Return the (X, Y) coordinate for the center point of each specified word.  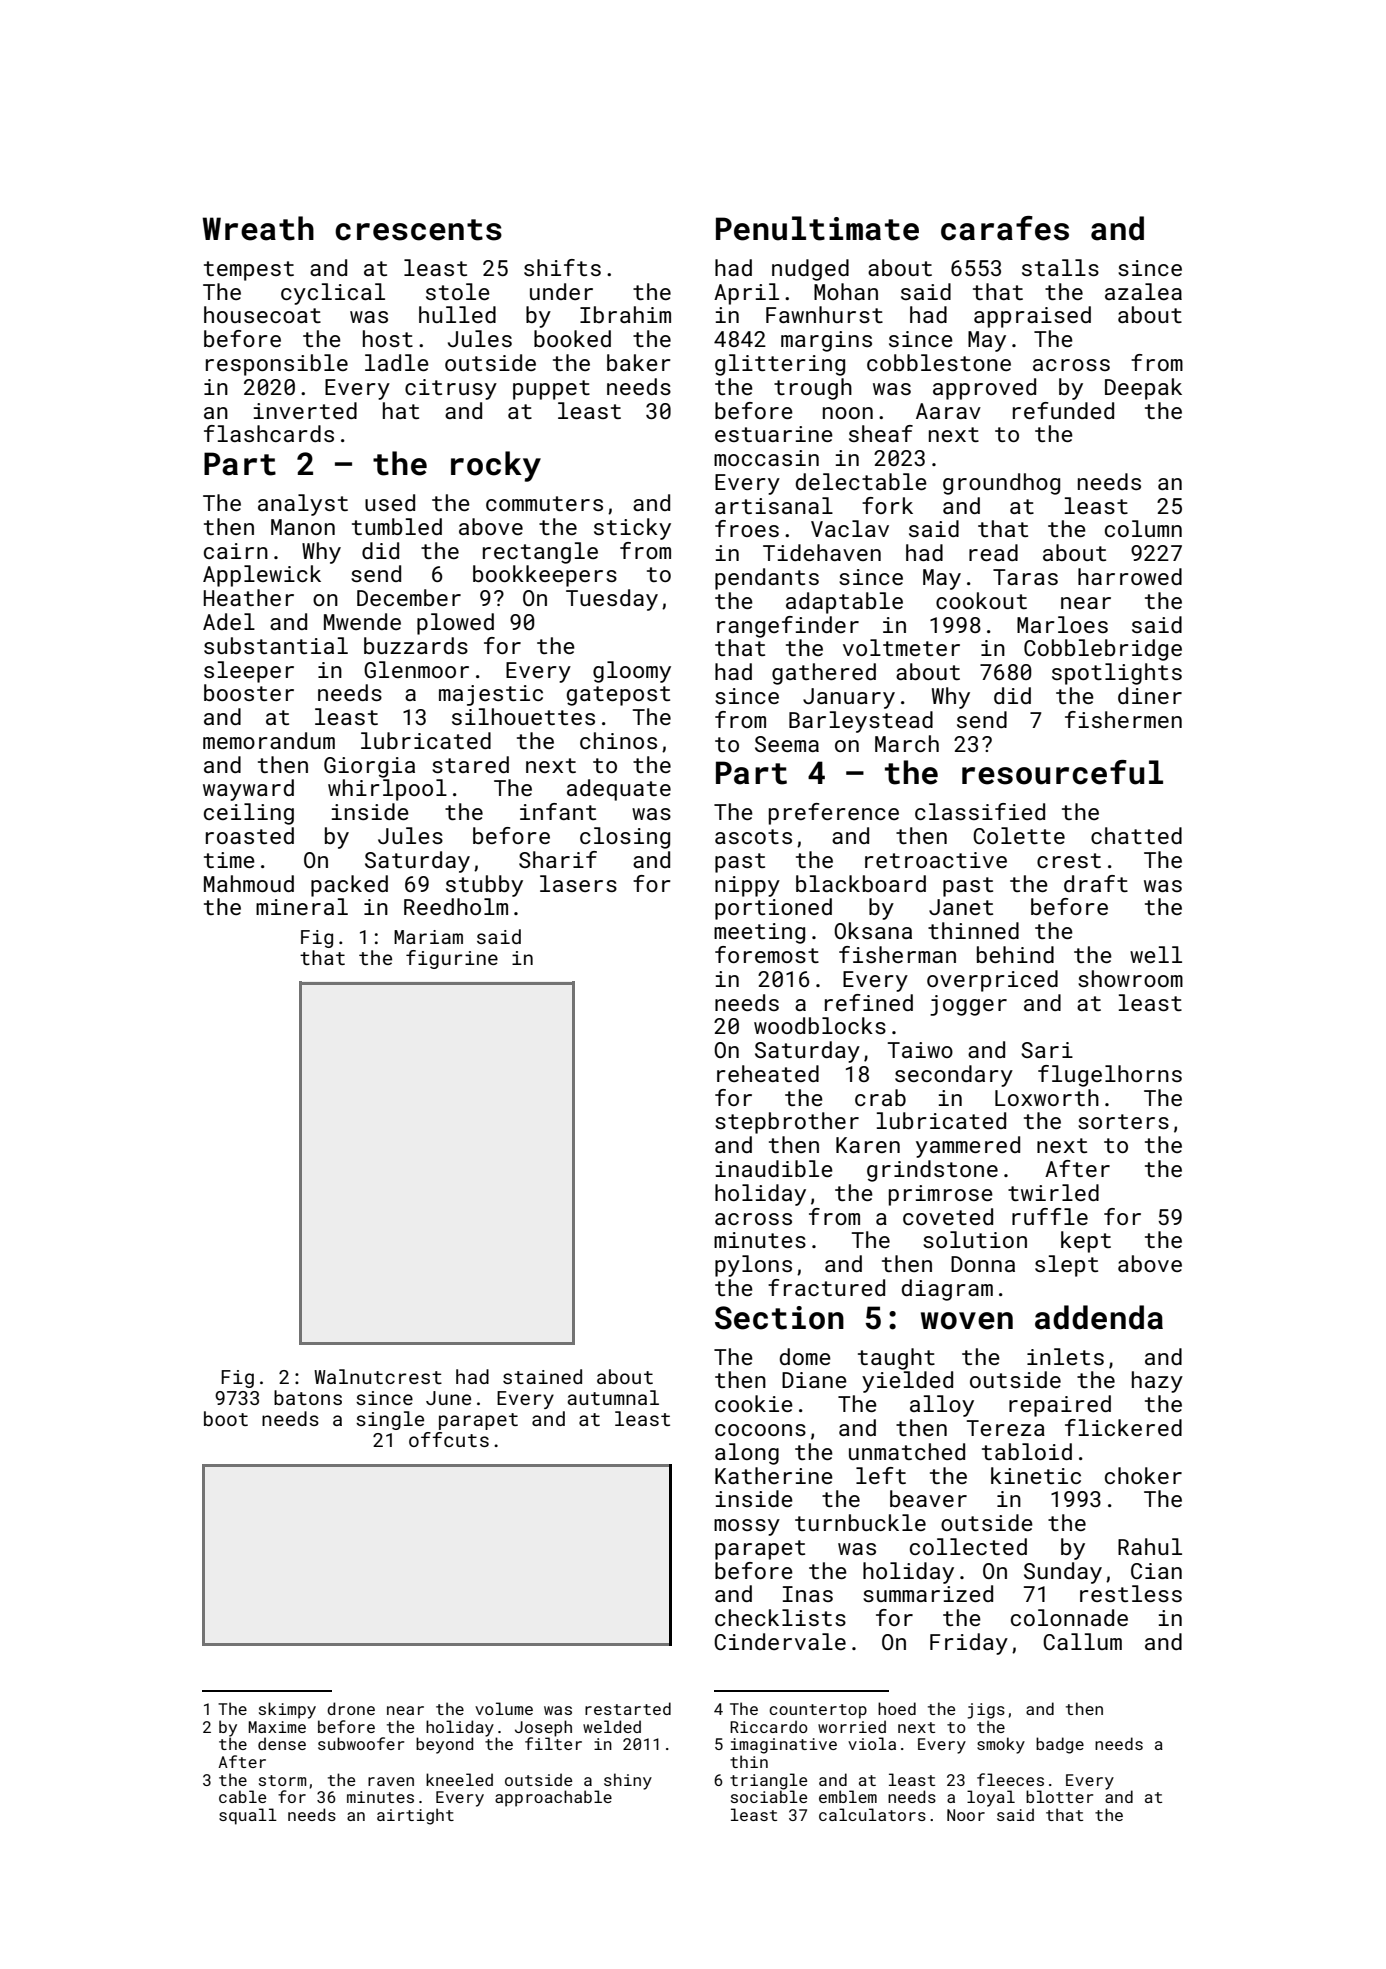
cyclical (333, 294)
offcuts (449, 1439)
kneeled (459, 1779)
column (1143, 528)
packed (349, 886)
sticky (632, 529)
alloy (942, 1406)
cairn (236, 551)
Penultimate (817, 228)
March (907, 743)
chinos (618, 740)
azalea (1143, 291)
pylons (753, 1266)
